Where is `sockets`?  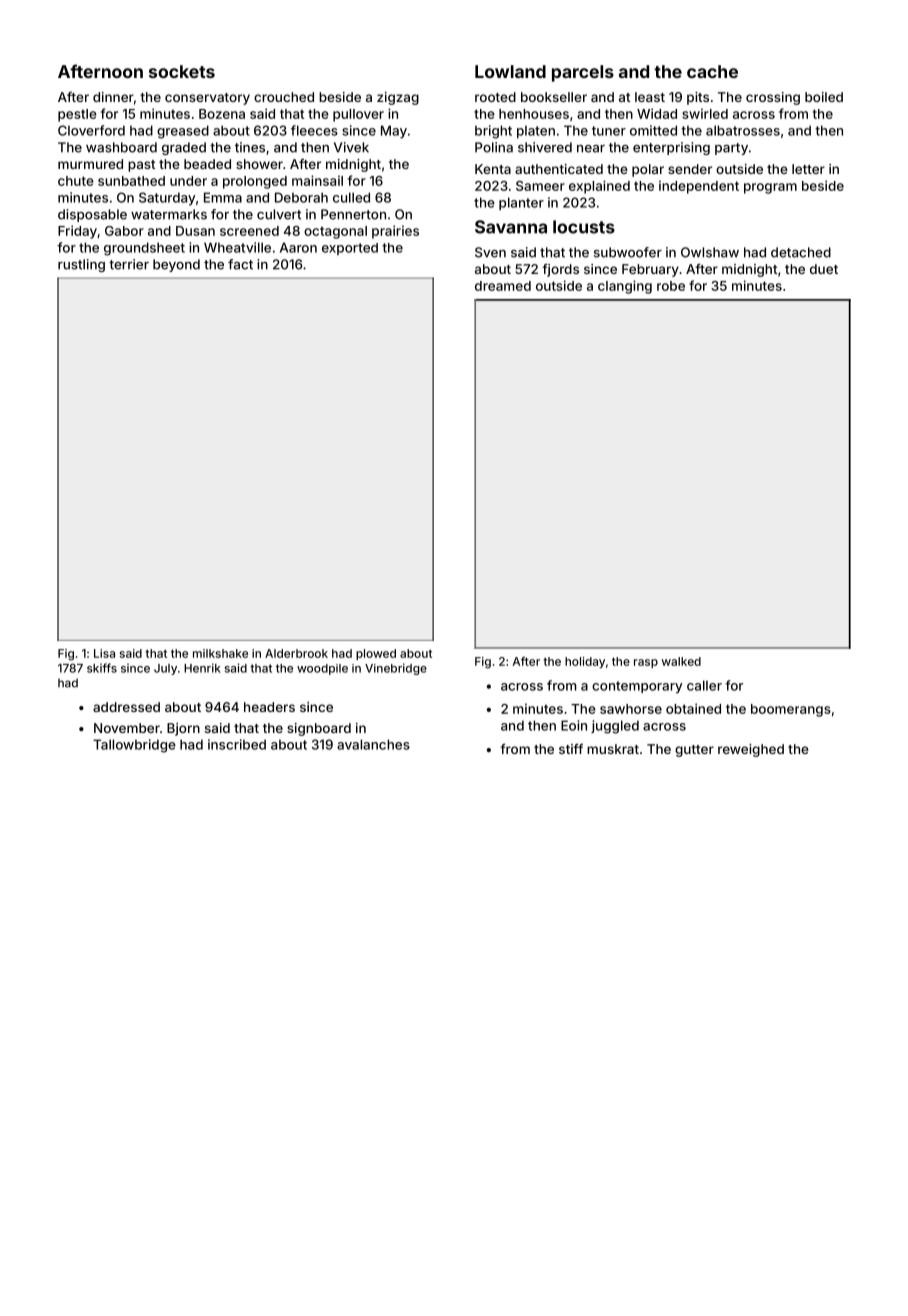
sockets is located at coordinates (182, 71).
